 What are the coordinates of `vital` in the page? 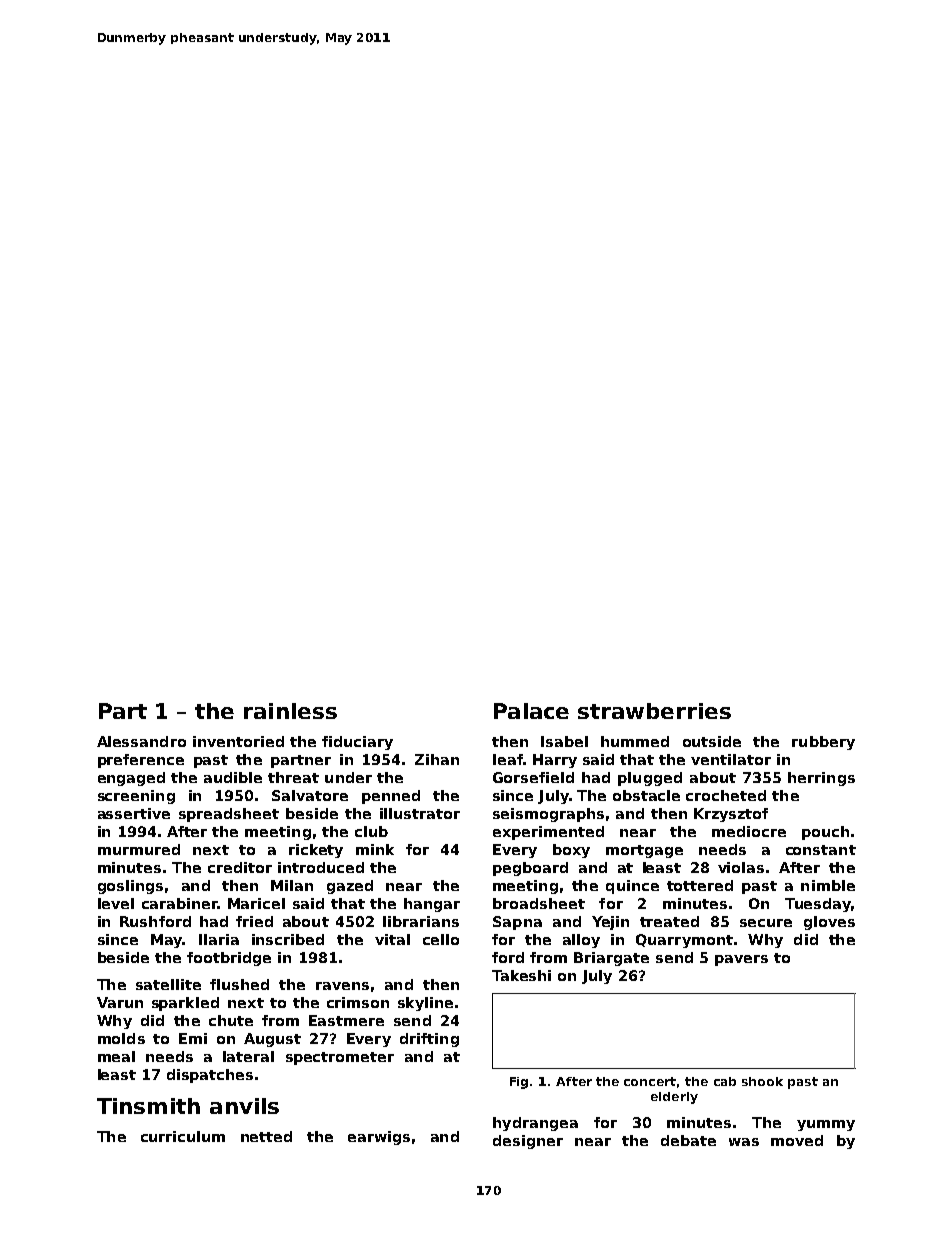 It's located at (392, 939).
